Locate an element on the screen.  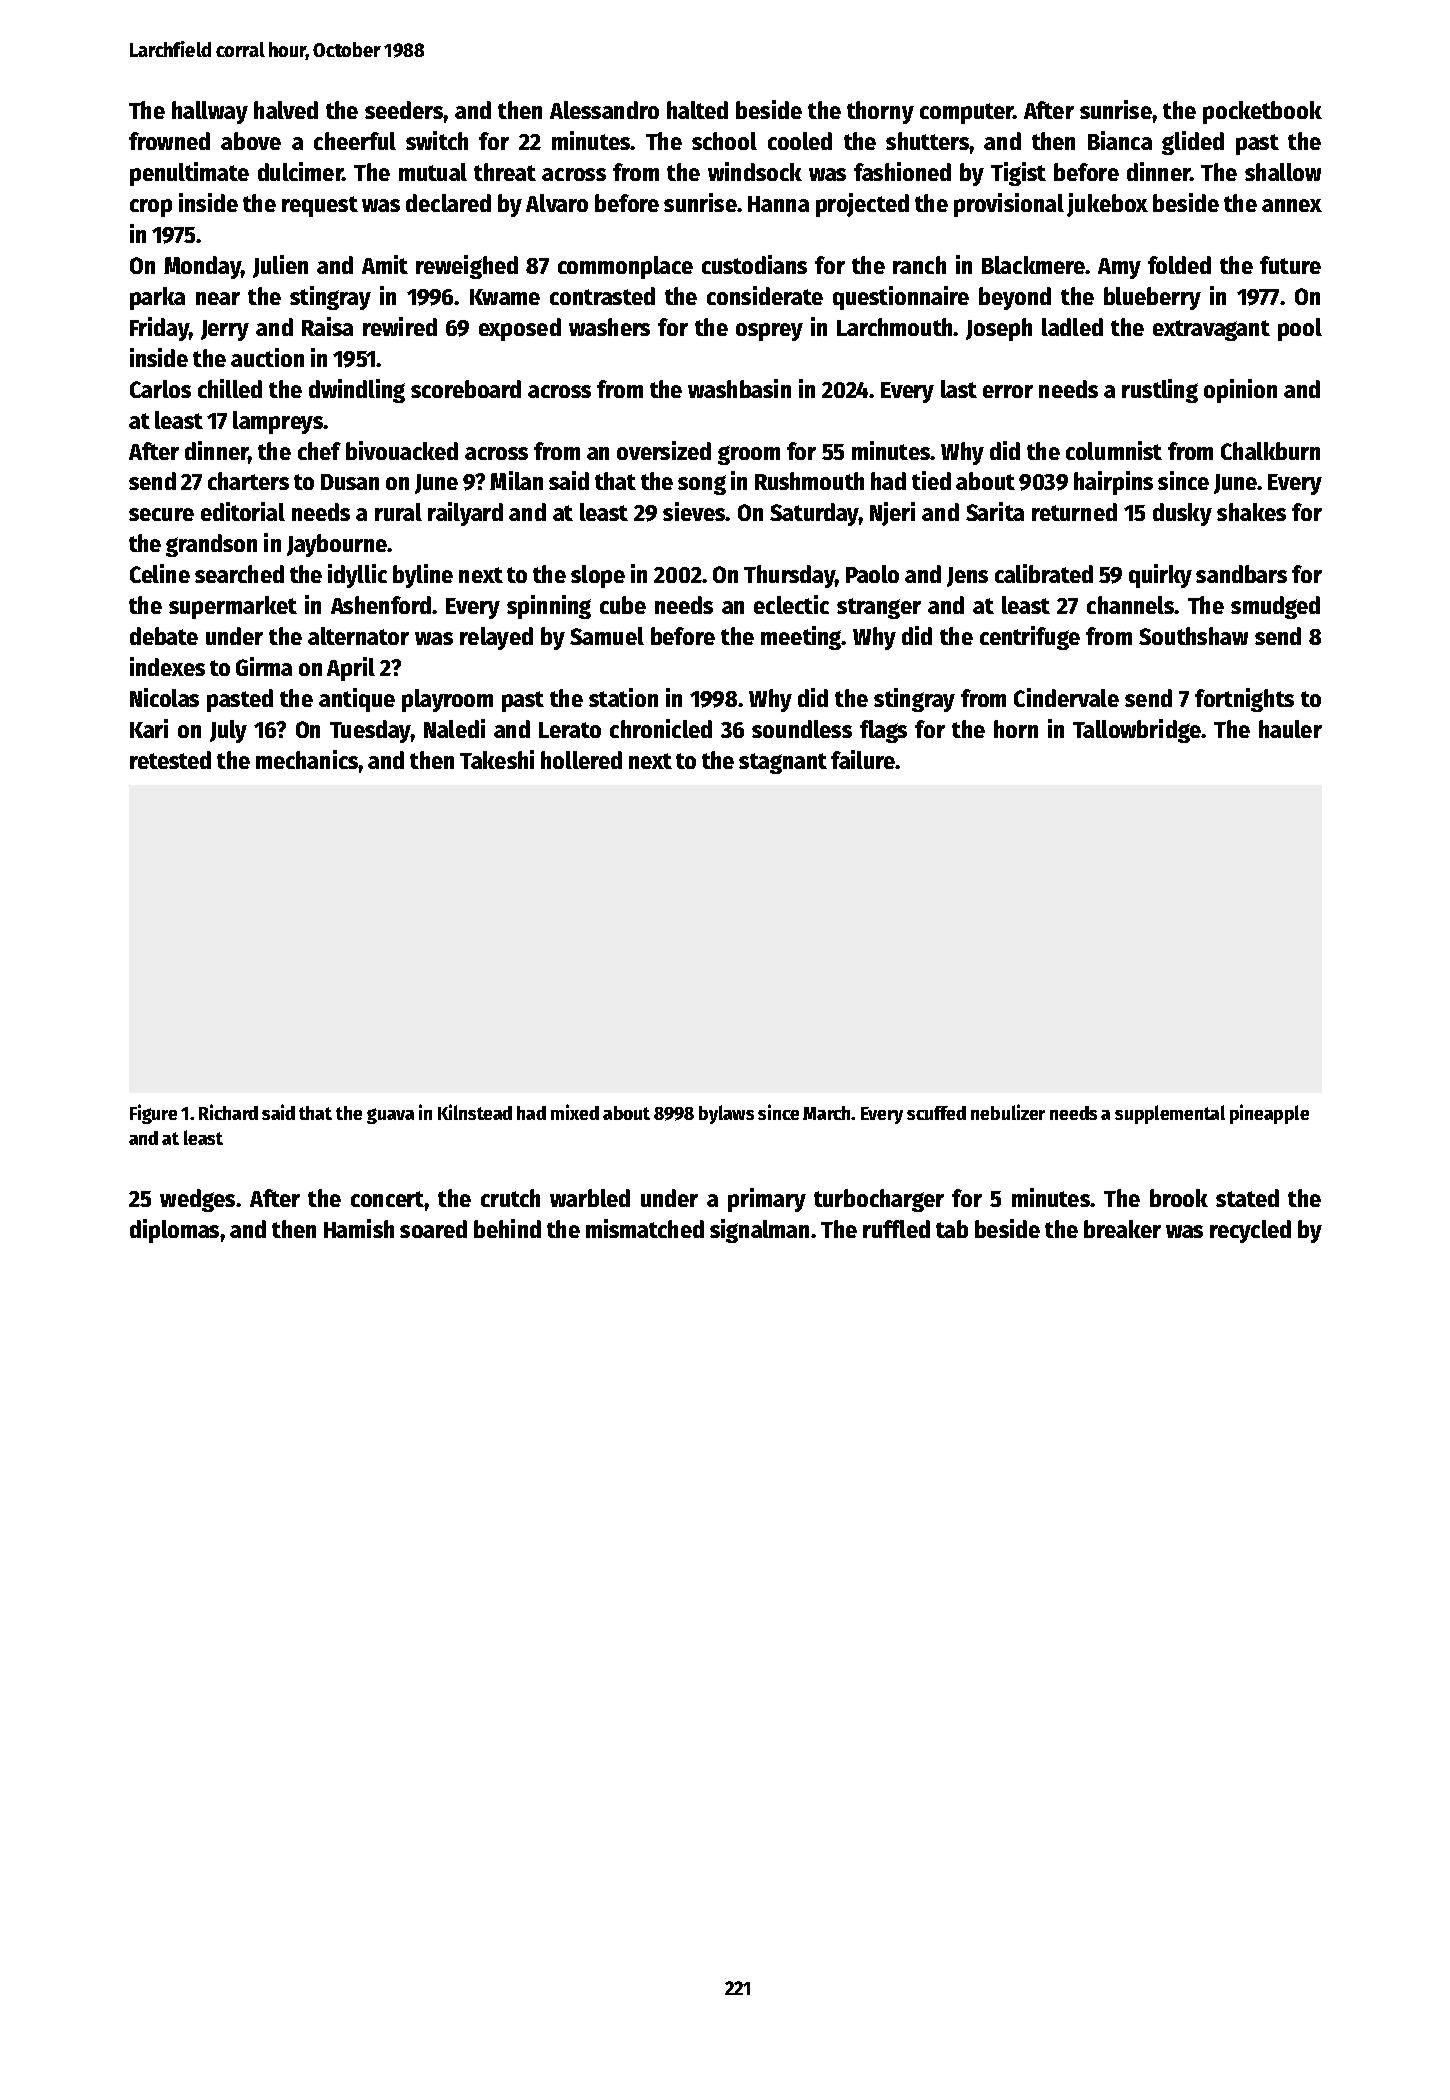
Bianca is located at coordinates (1120, 140).
